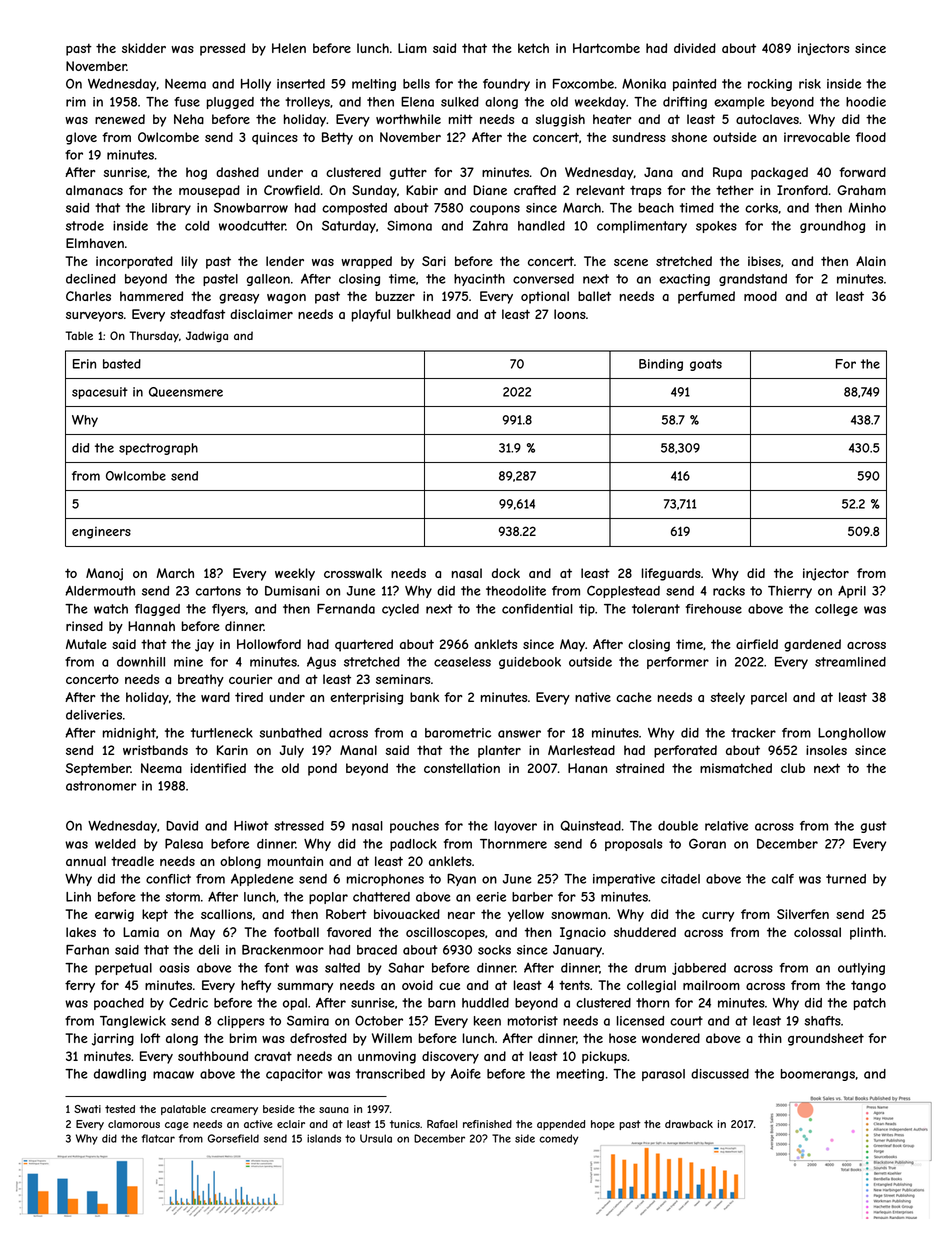 The height and width of the page is (1233, 952). What do you see at coordinates (408, 173) in the page?
I see `gutter` at bounding box center [408, 173].
